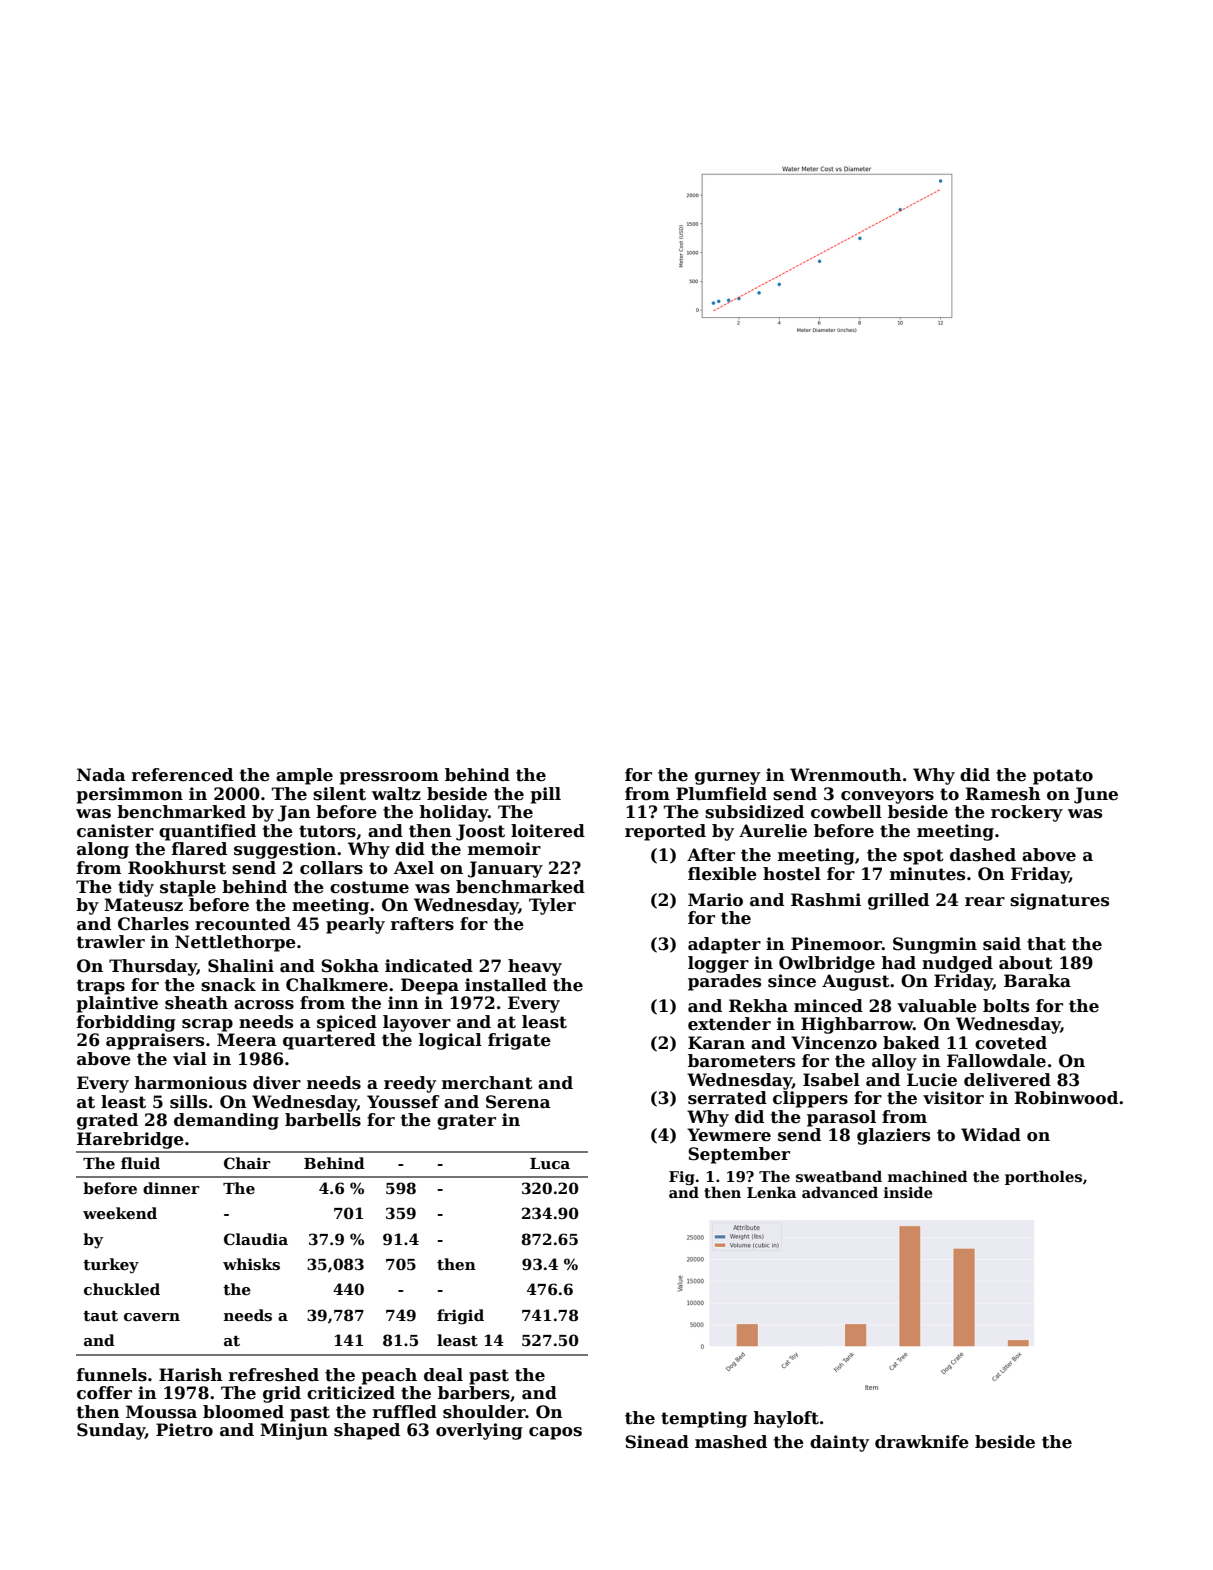 This document has width=1213, height=1570. I want to click on appraisers, so click(155, 1041).
